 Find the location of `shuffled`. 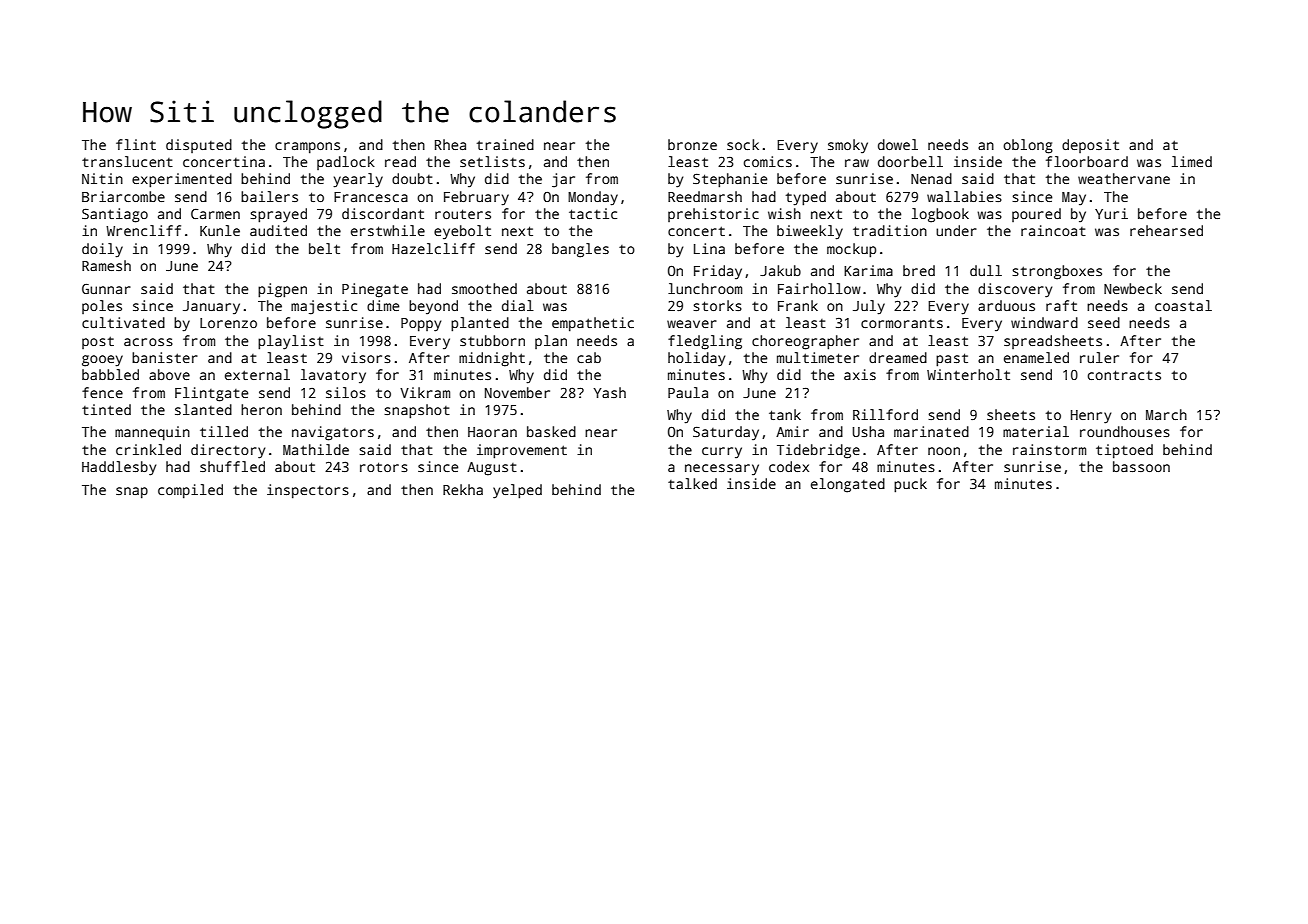

shuffled is located at coordinates (232, 466).
